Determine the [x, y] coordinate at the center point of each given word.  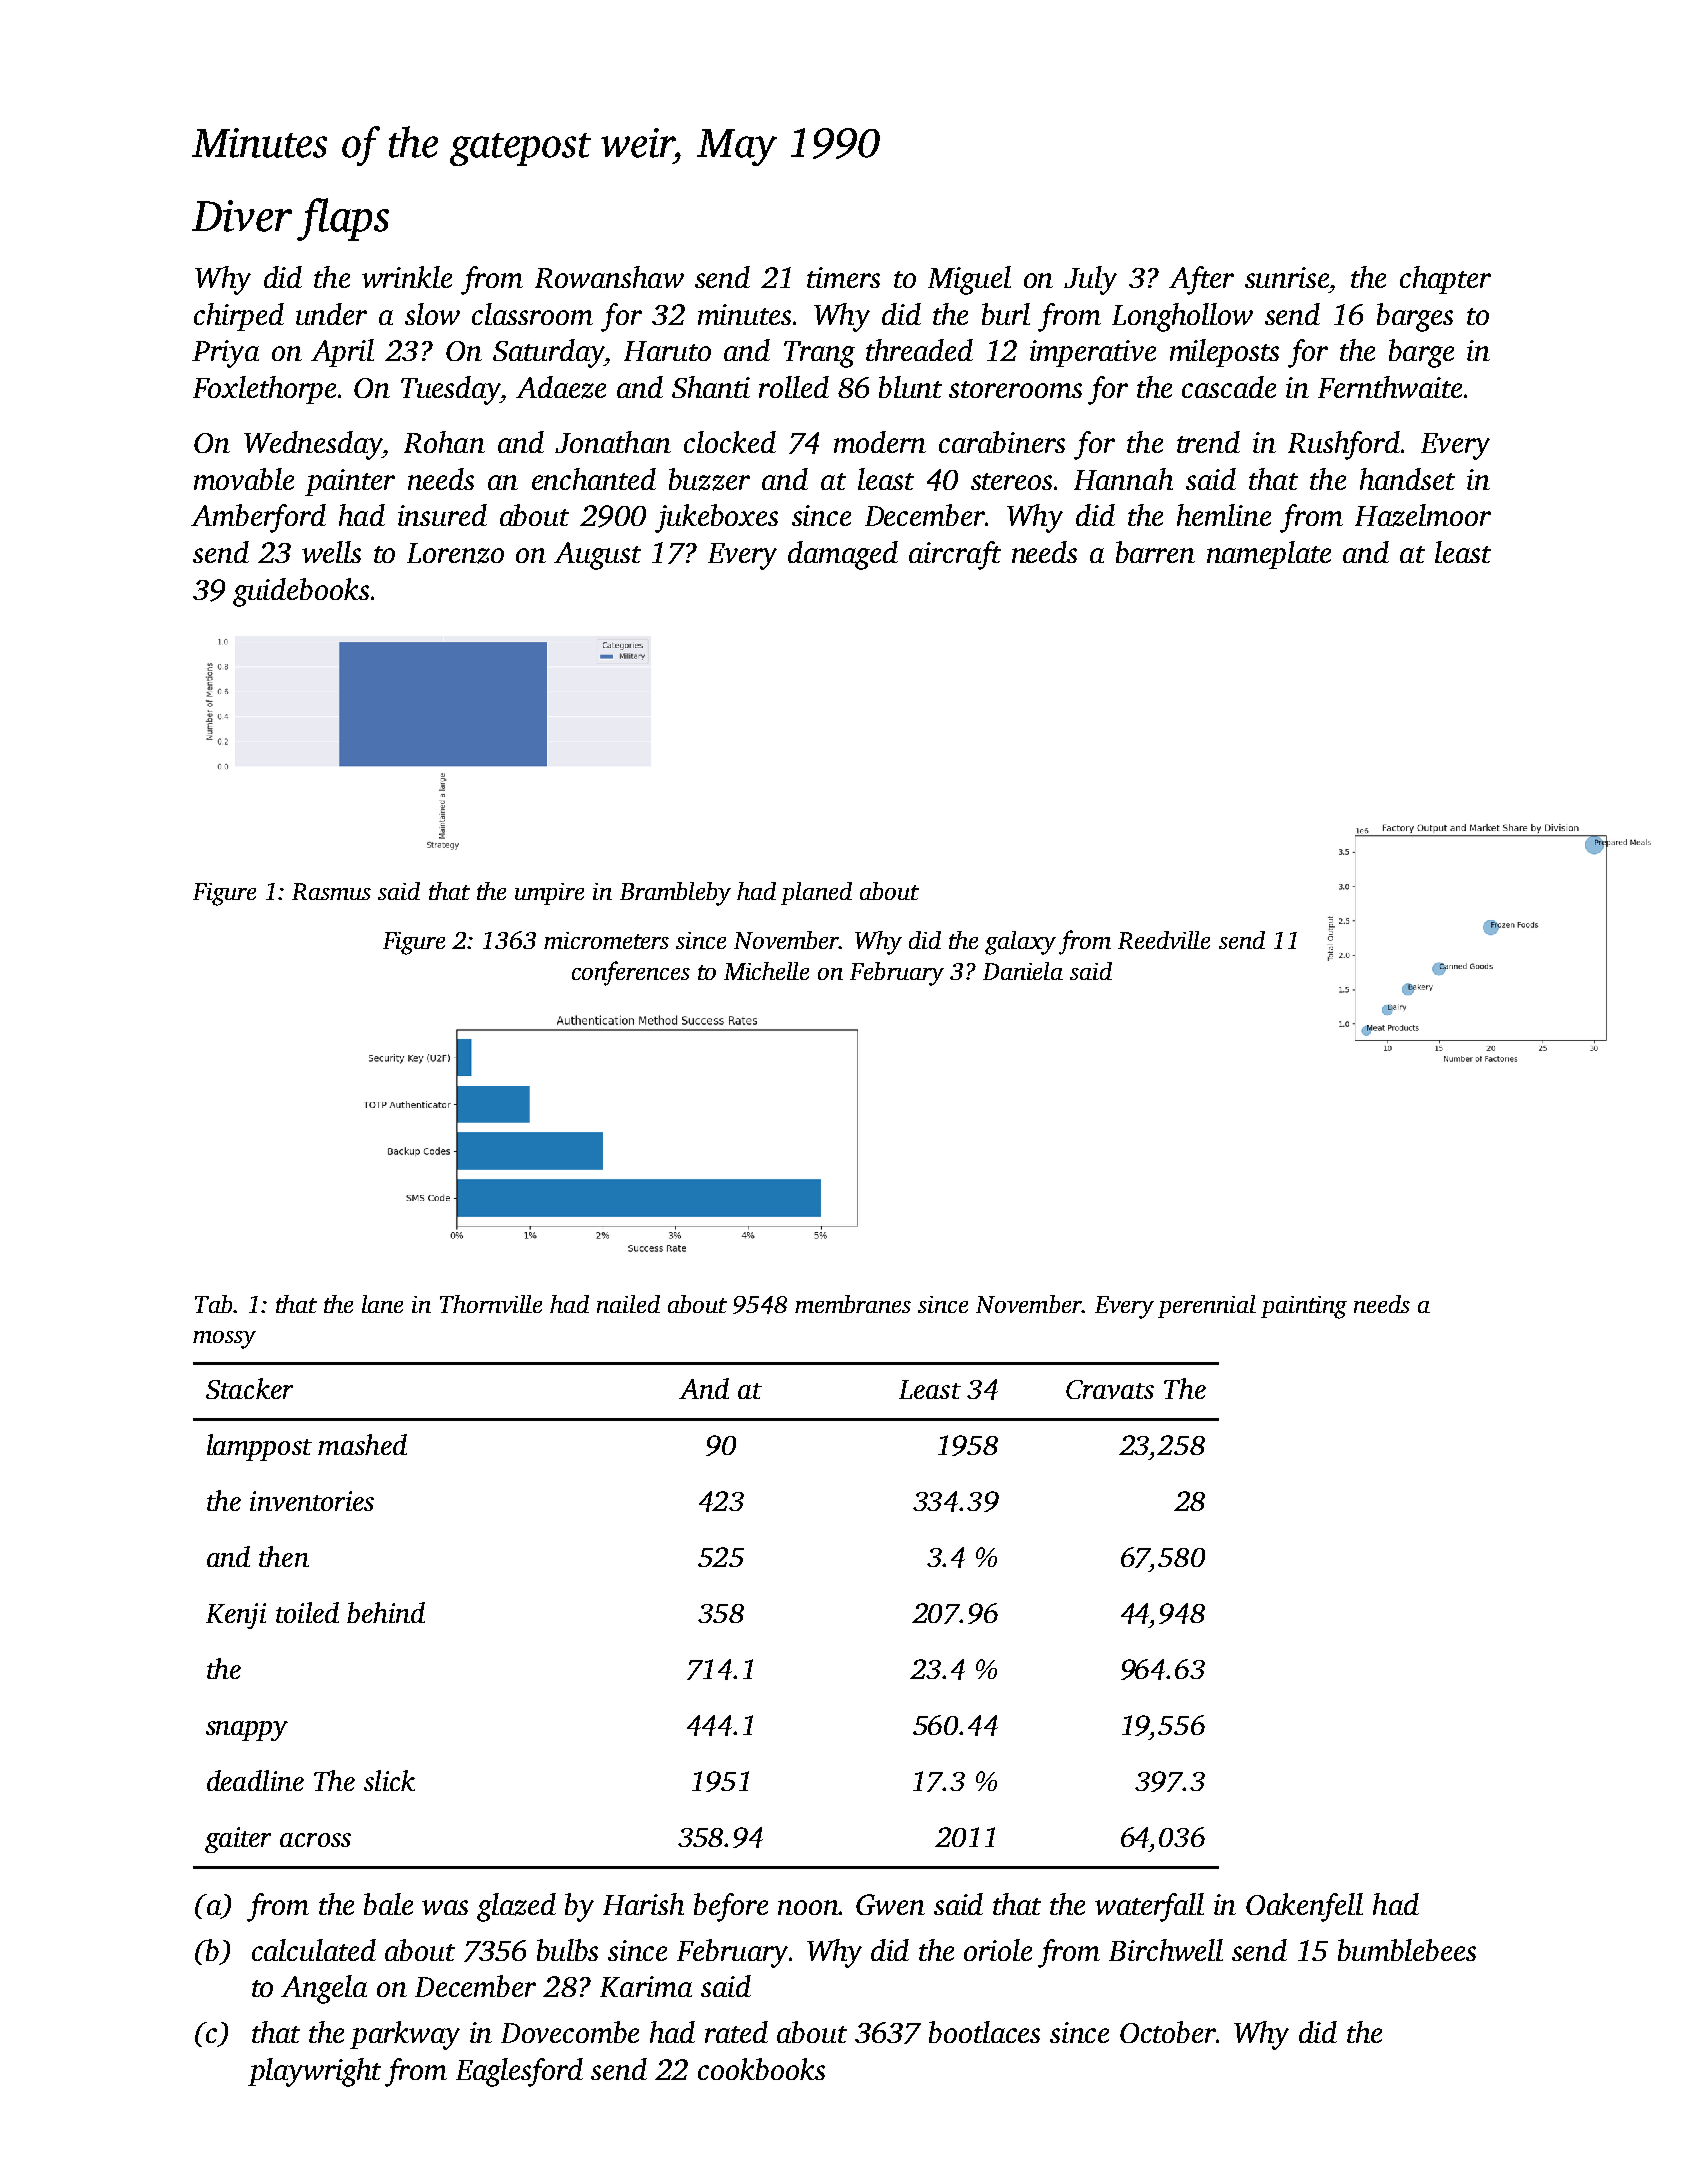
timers [843, 277]
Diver [242, 216]
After [1201, 280]
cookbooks [761, 2069]
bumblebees [1407, 1950]
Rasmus [331, 891]
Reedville [1164, 940]
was [445, 1907]
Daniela [1023, 971]
